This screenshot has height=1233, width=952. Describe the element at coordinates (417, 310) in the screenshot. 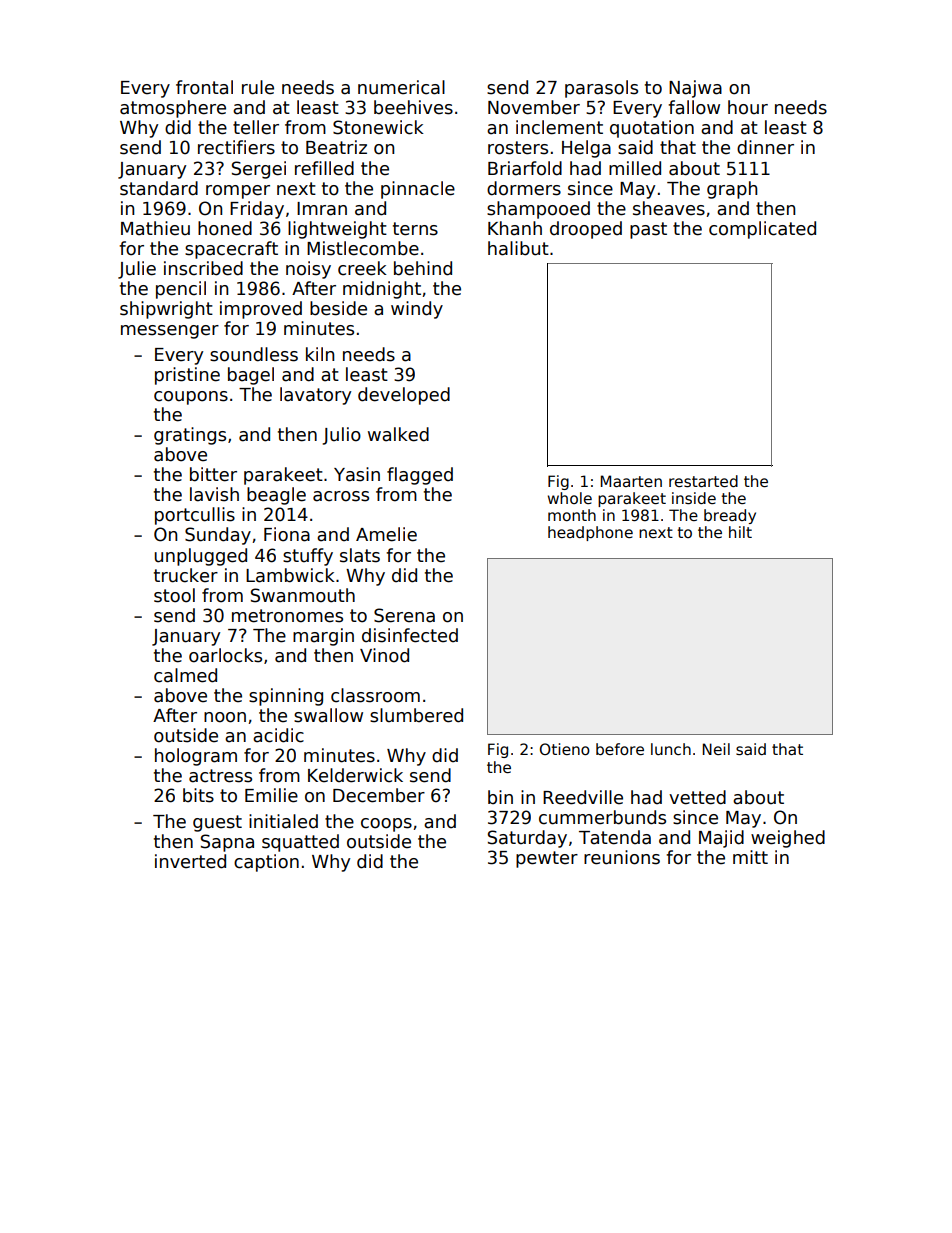

I see `windy` at that location.
